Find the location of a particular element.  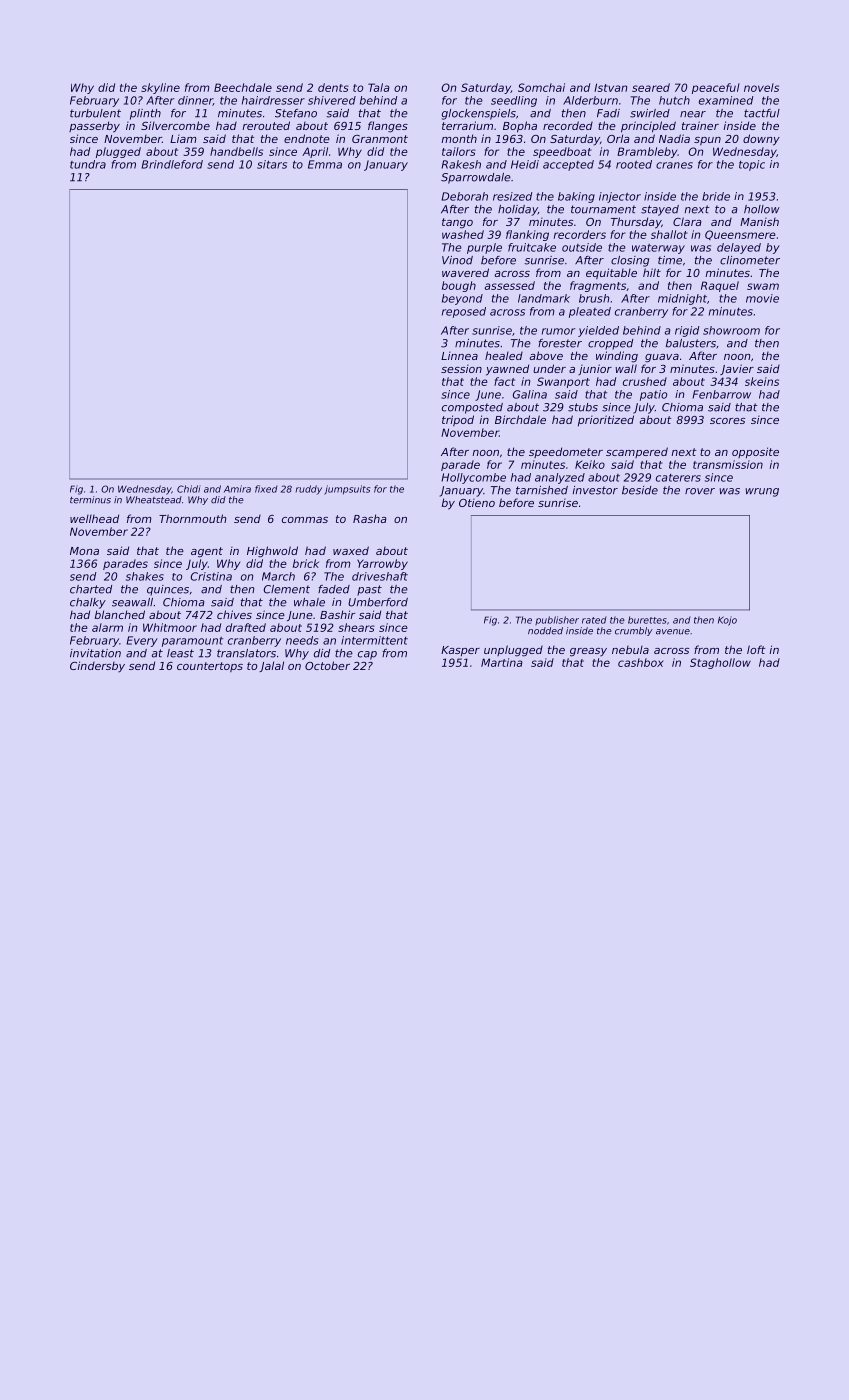

Mona is located at coordinates (84, 551).
